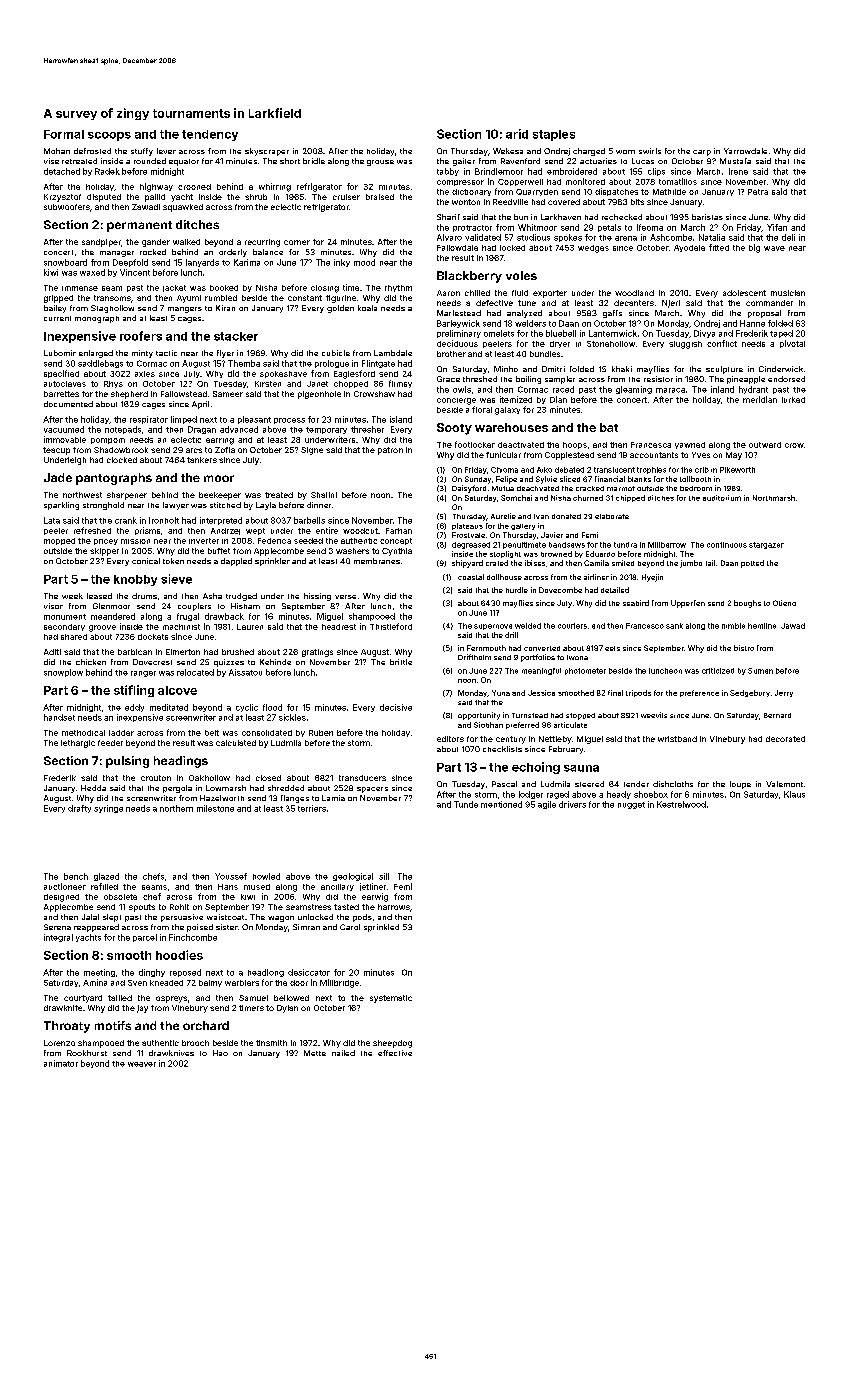 This screenshot has height=1400, width=849. Describe the element at coordinates (171, 1053) in the screenshot. I see `drawknives` at that location.
